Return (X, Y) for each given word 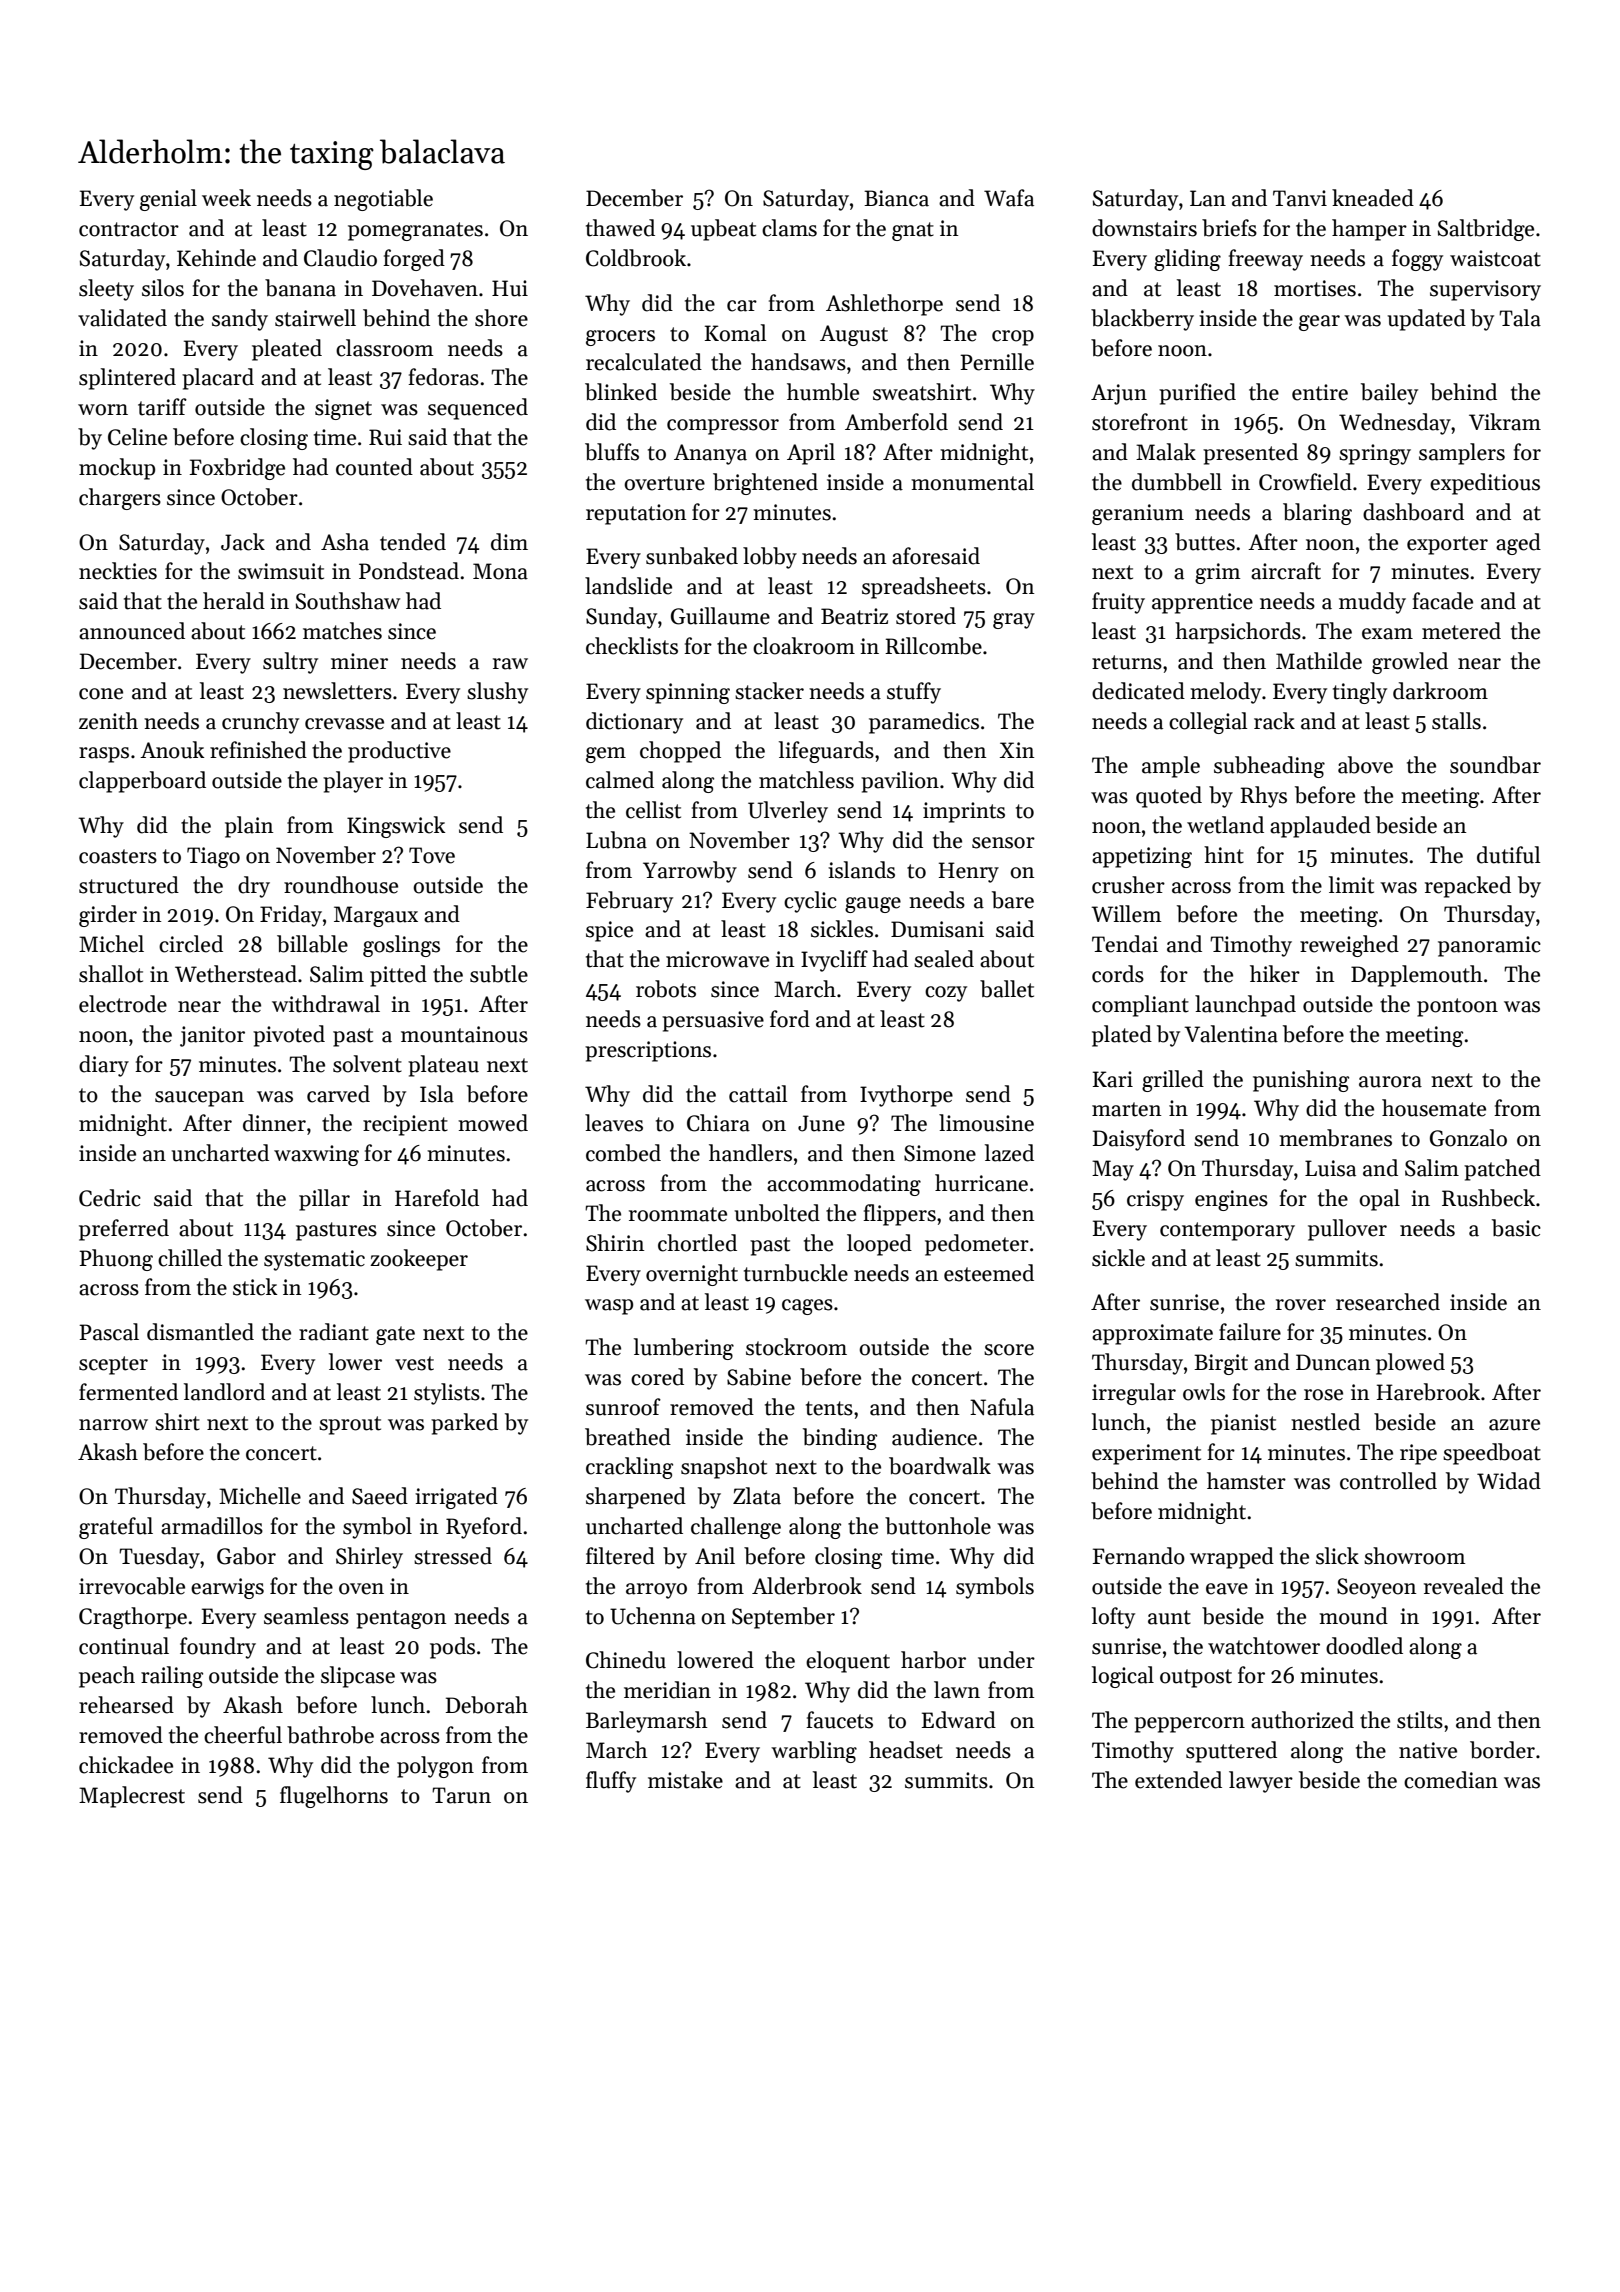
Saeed (380, 1496)
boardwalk (940, 1466)
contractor (129, 229)
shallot (111, 974)
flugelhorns (334, 1797)
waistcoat (1495, 258)
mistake (685, 1780)
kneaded (1373, 198)
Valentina (1231, 1034)
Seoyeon (1376, 1588)
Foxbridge (237, 469)
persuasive (713, 1021)
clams (789, 228)
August (854, 335)
